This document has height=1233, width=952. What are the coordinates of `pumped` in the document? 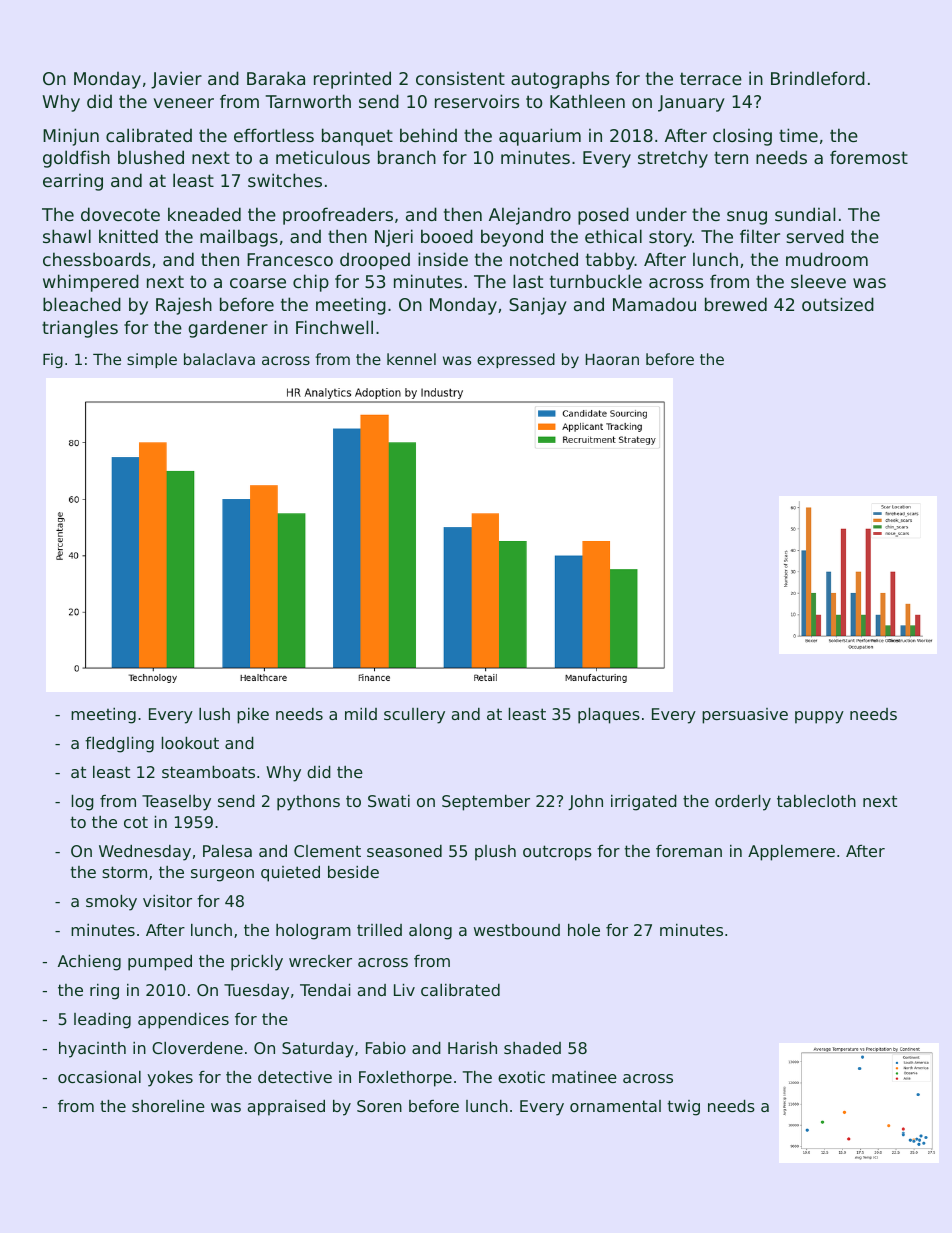 It's located at (160, 963).
